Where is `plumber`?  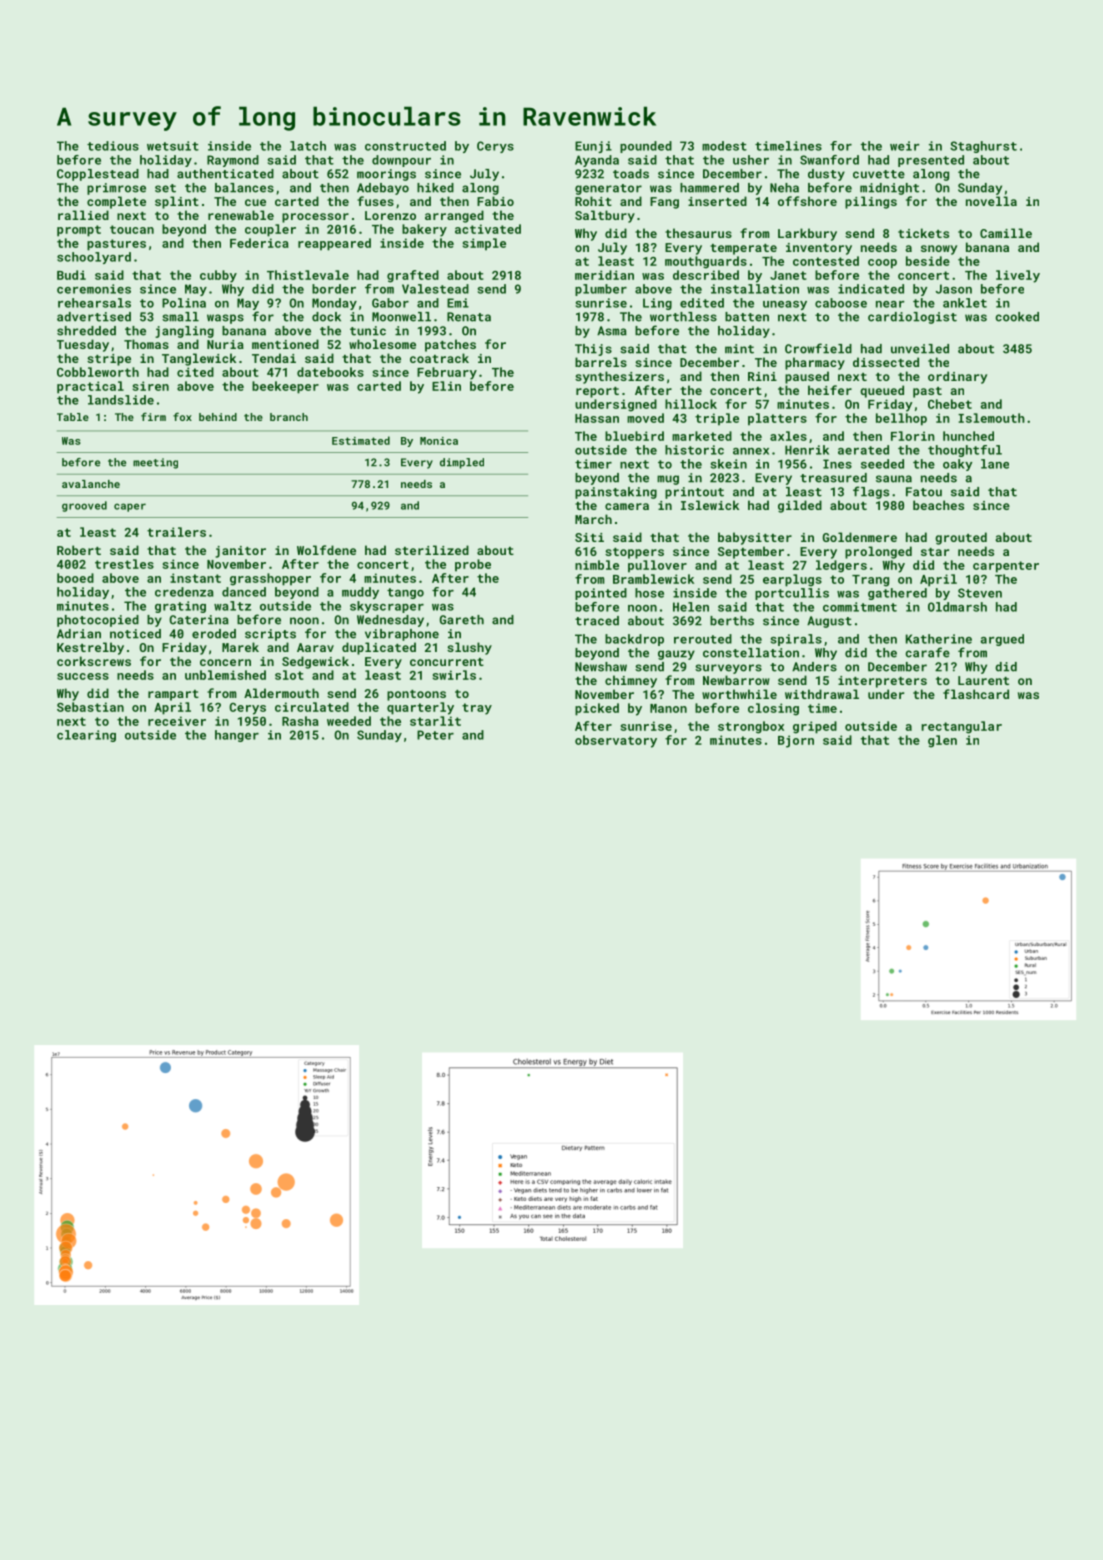
plumber is located at coordinates (601, 290).
